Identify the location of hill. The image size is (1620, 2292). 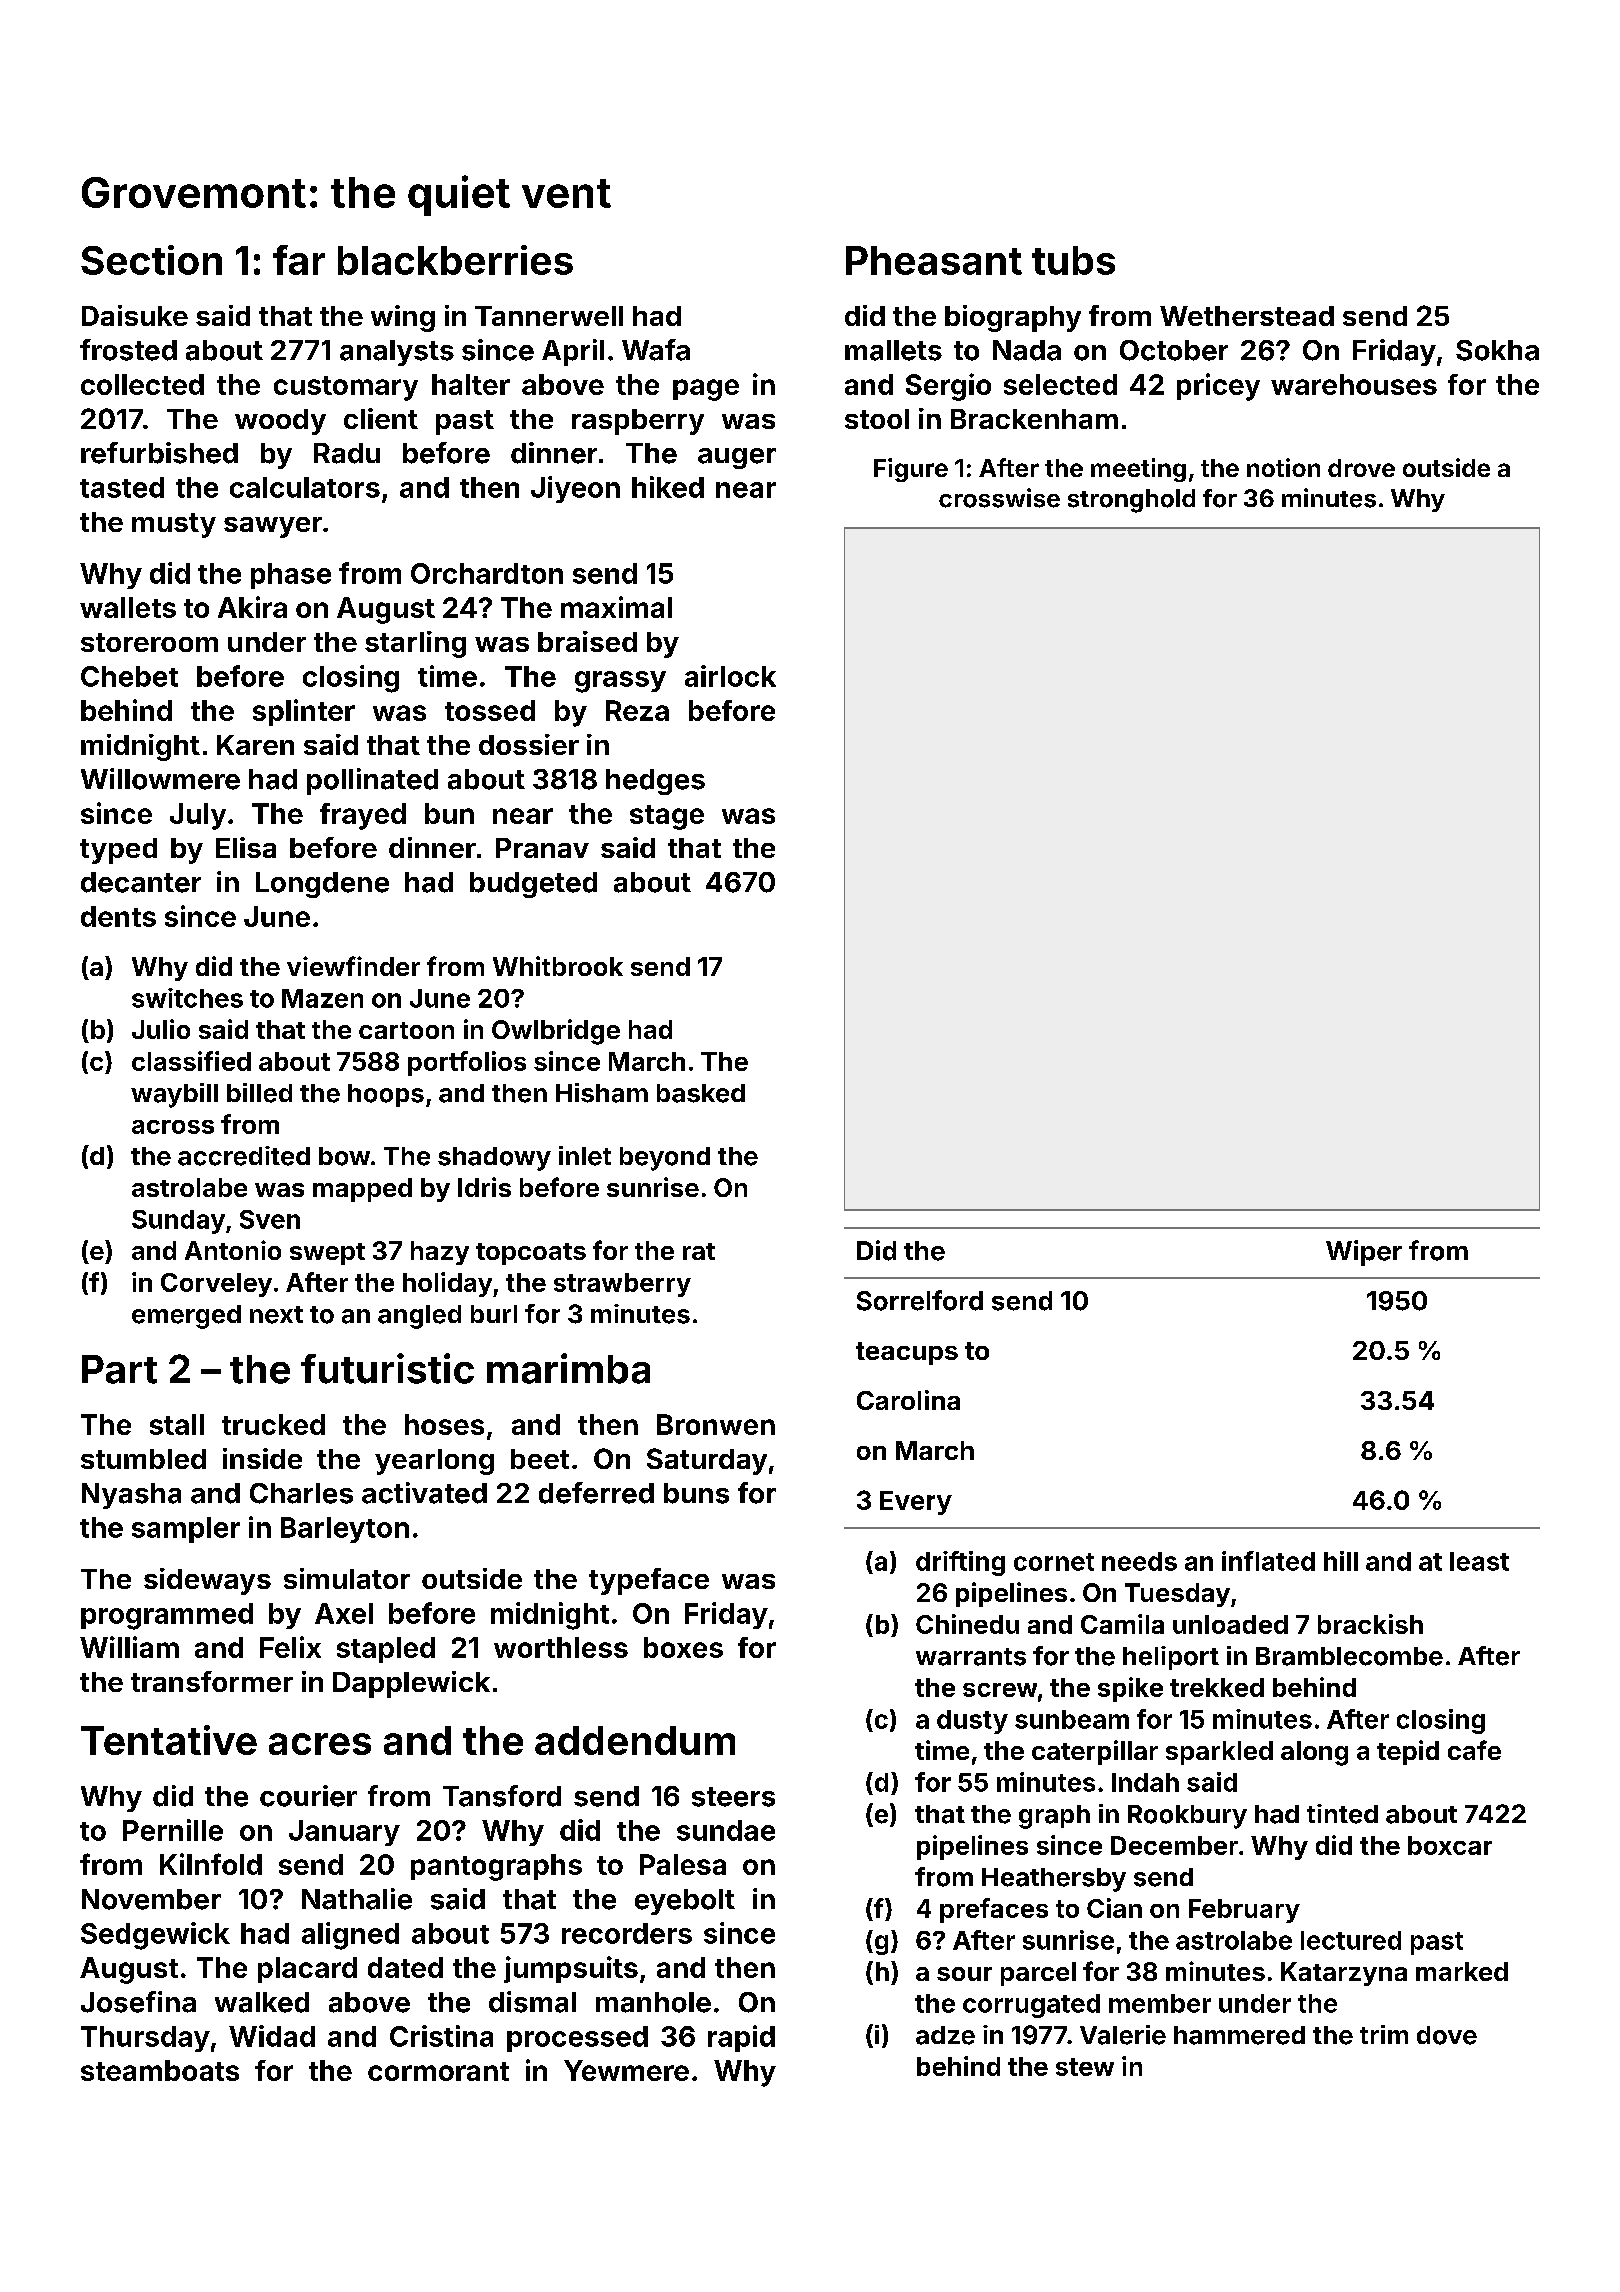
(1341, 1561).
